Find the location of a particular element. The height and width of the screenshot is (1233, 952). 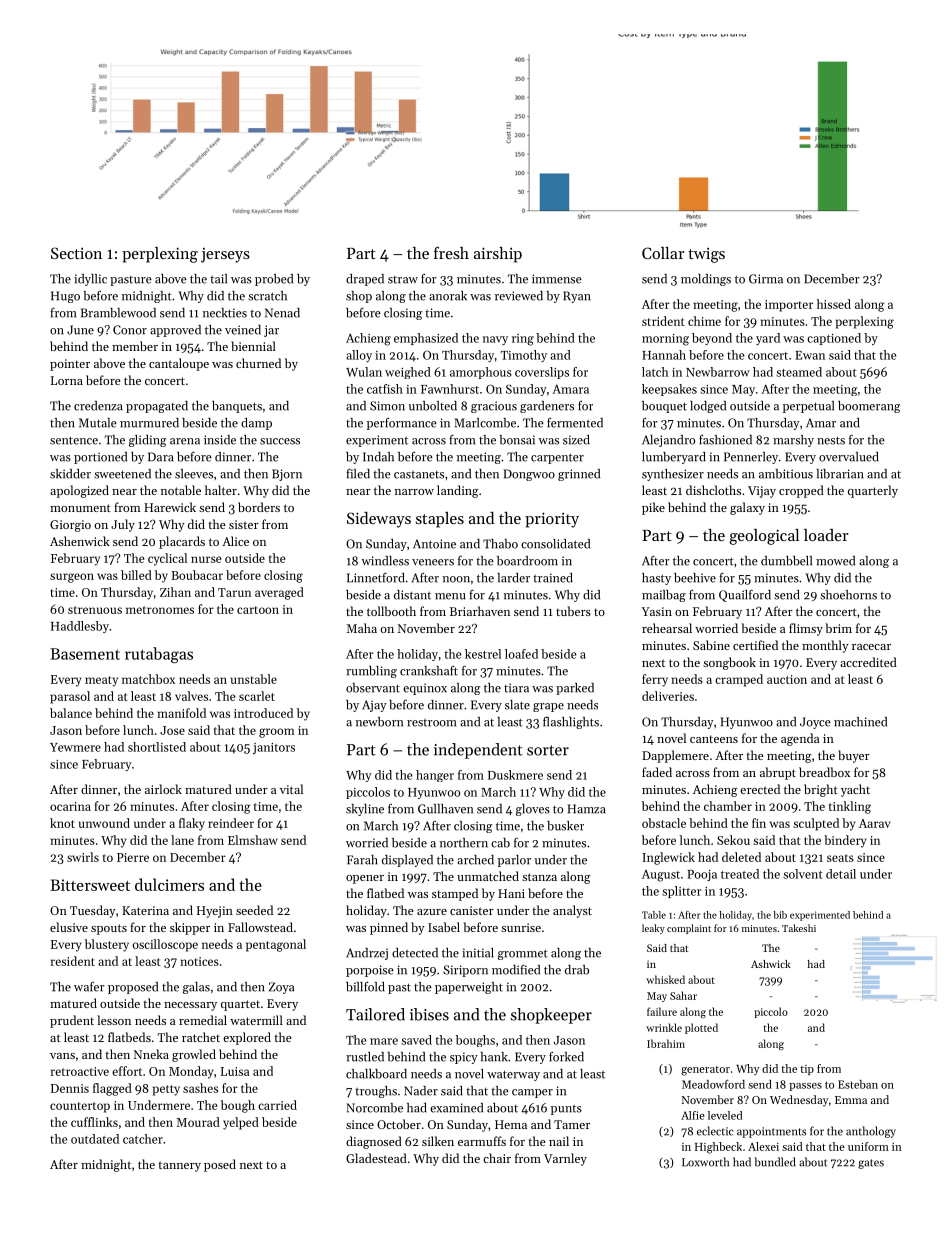

Aarav is located at coordinates (875, 823).
